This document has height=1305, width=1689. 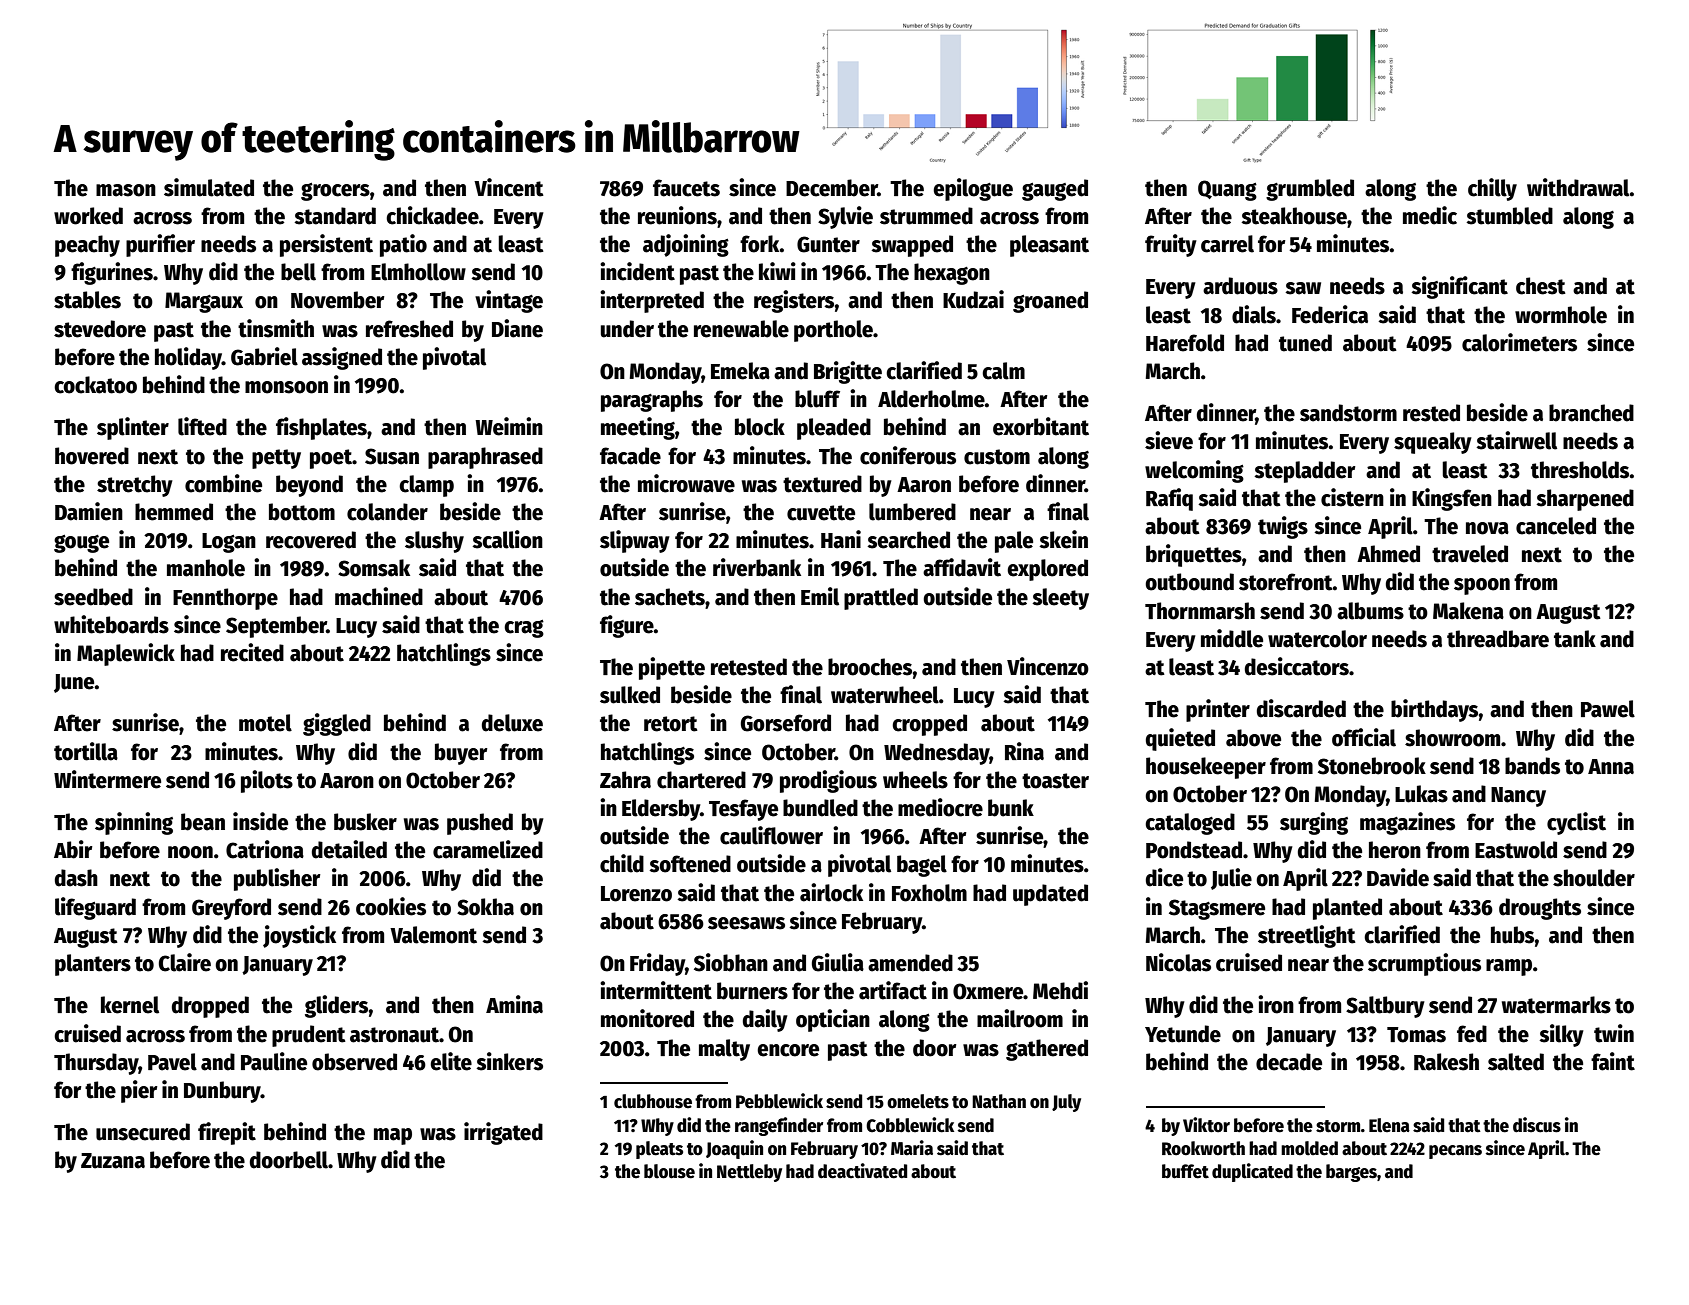 I want to click on figure, so click(x=627, y=626).
